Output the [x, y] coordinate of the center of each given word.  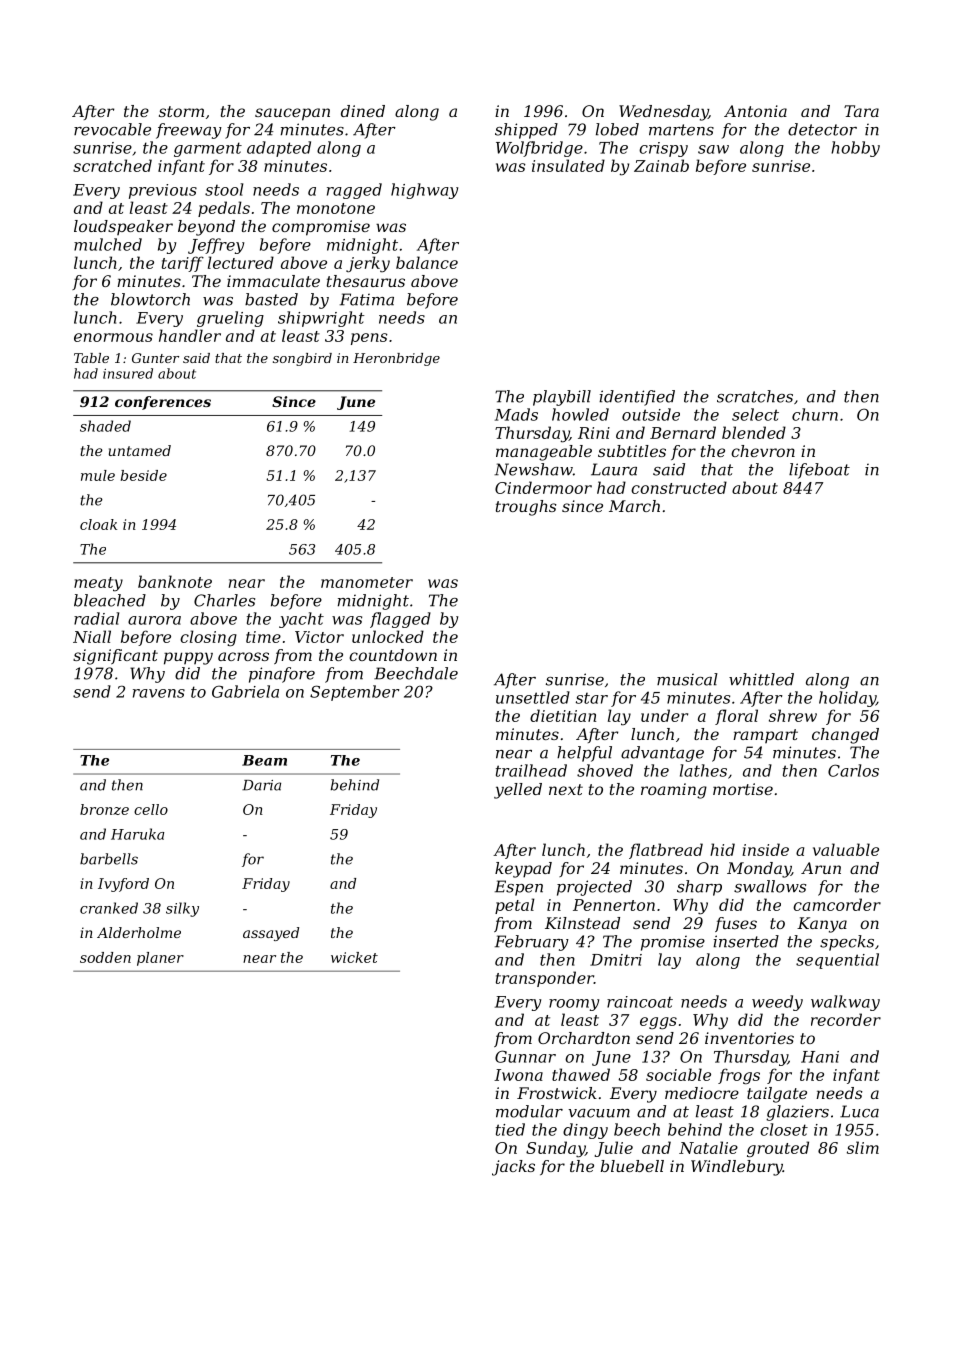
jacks [513, 1168]
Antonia [755, 111]
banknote [175, 581]
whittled [761, 679]
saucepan [292, 114]
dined [363, 111]
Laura [614, 469]
